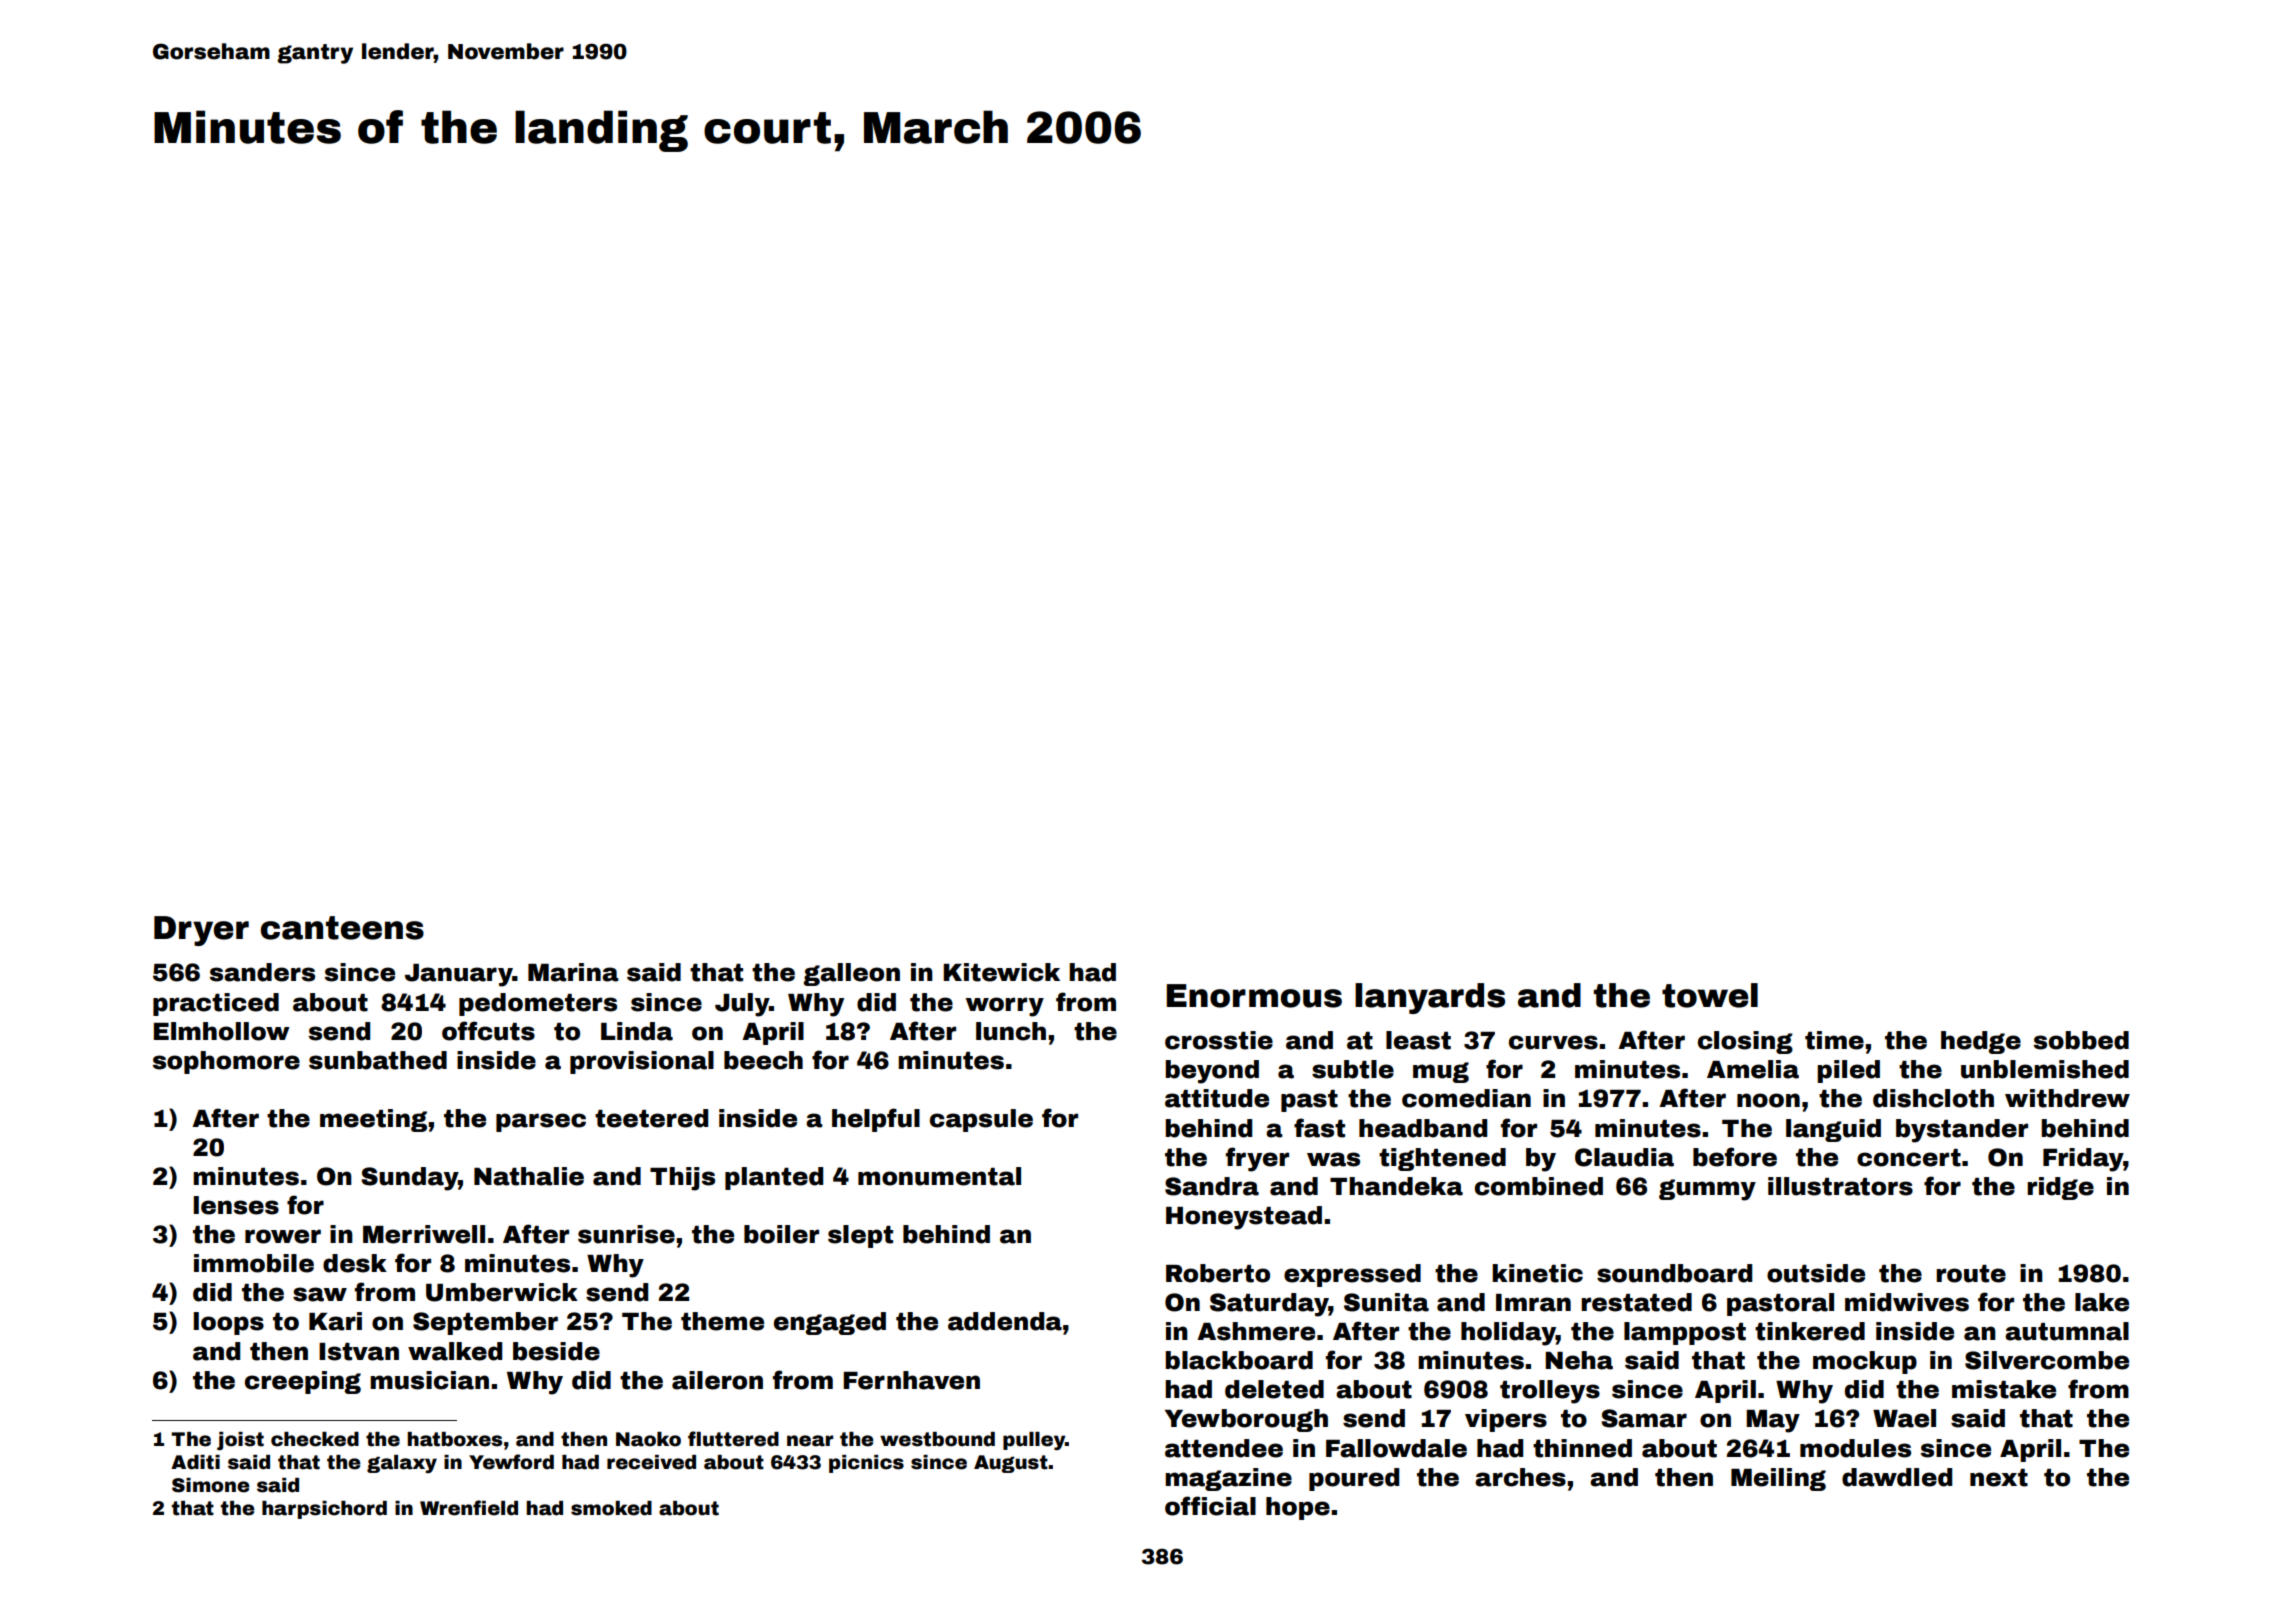  What do you see at coordinates (1710, 995) in the image?
I see `towel` at bounding box center [1710, 995].
